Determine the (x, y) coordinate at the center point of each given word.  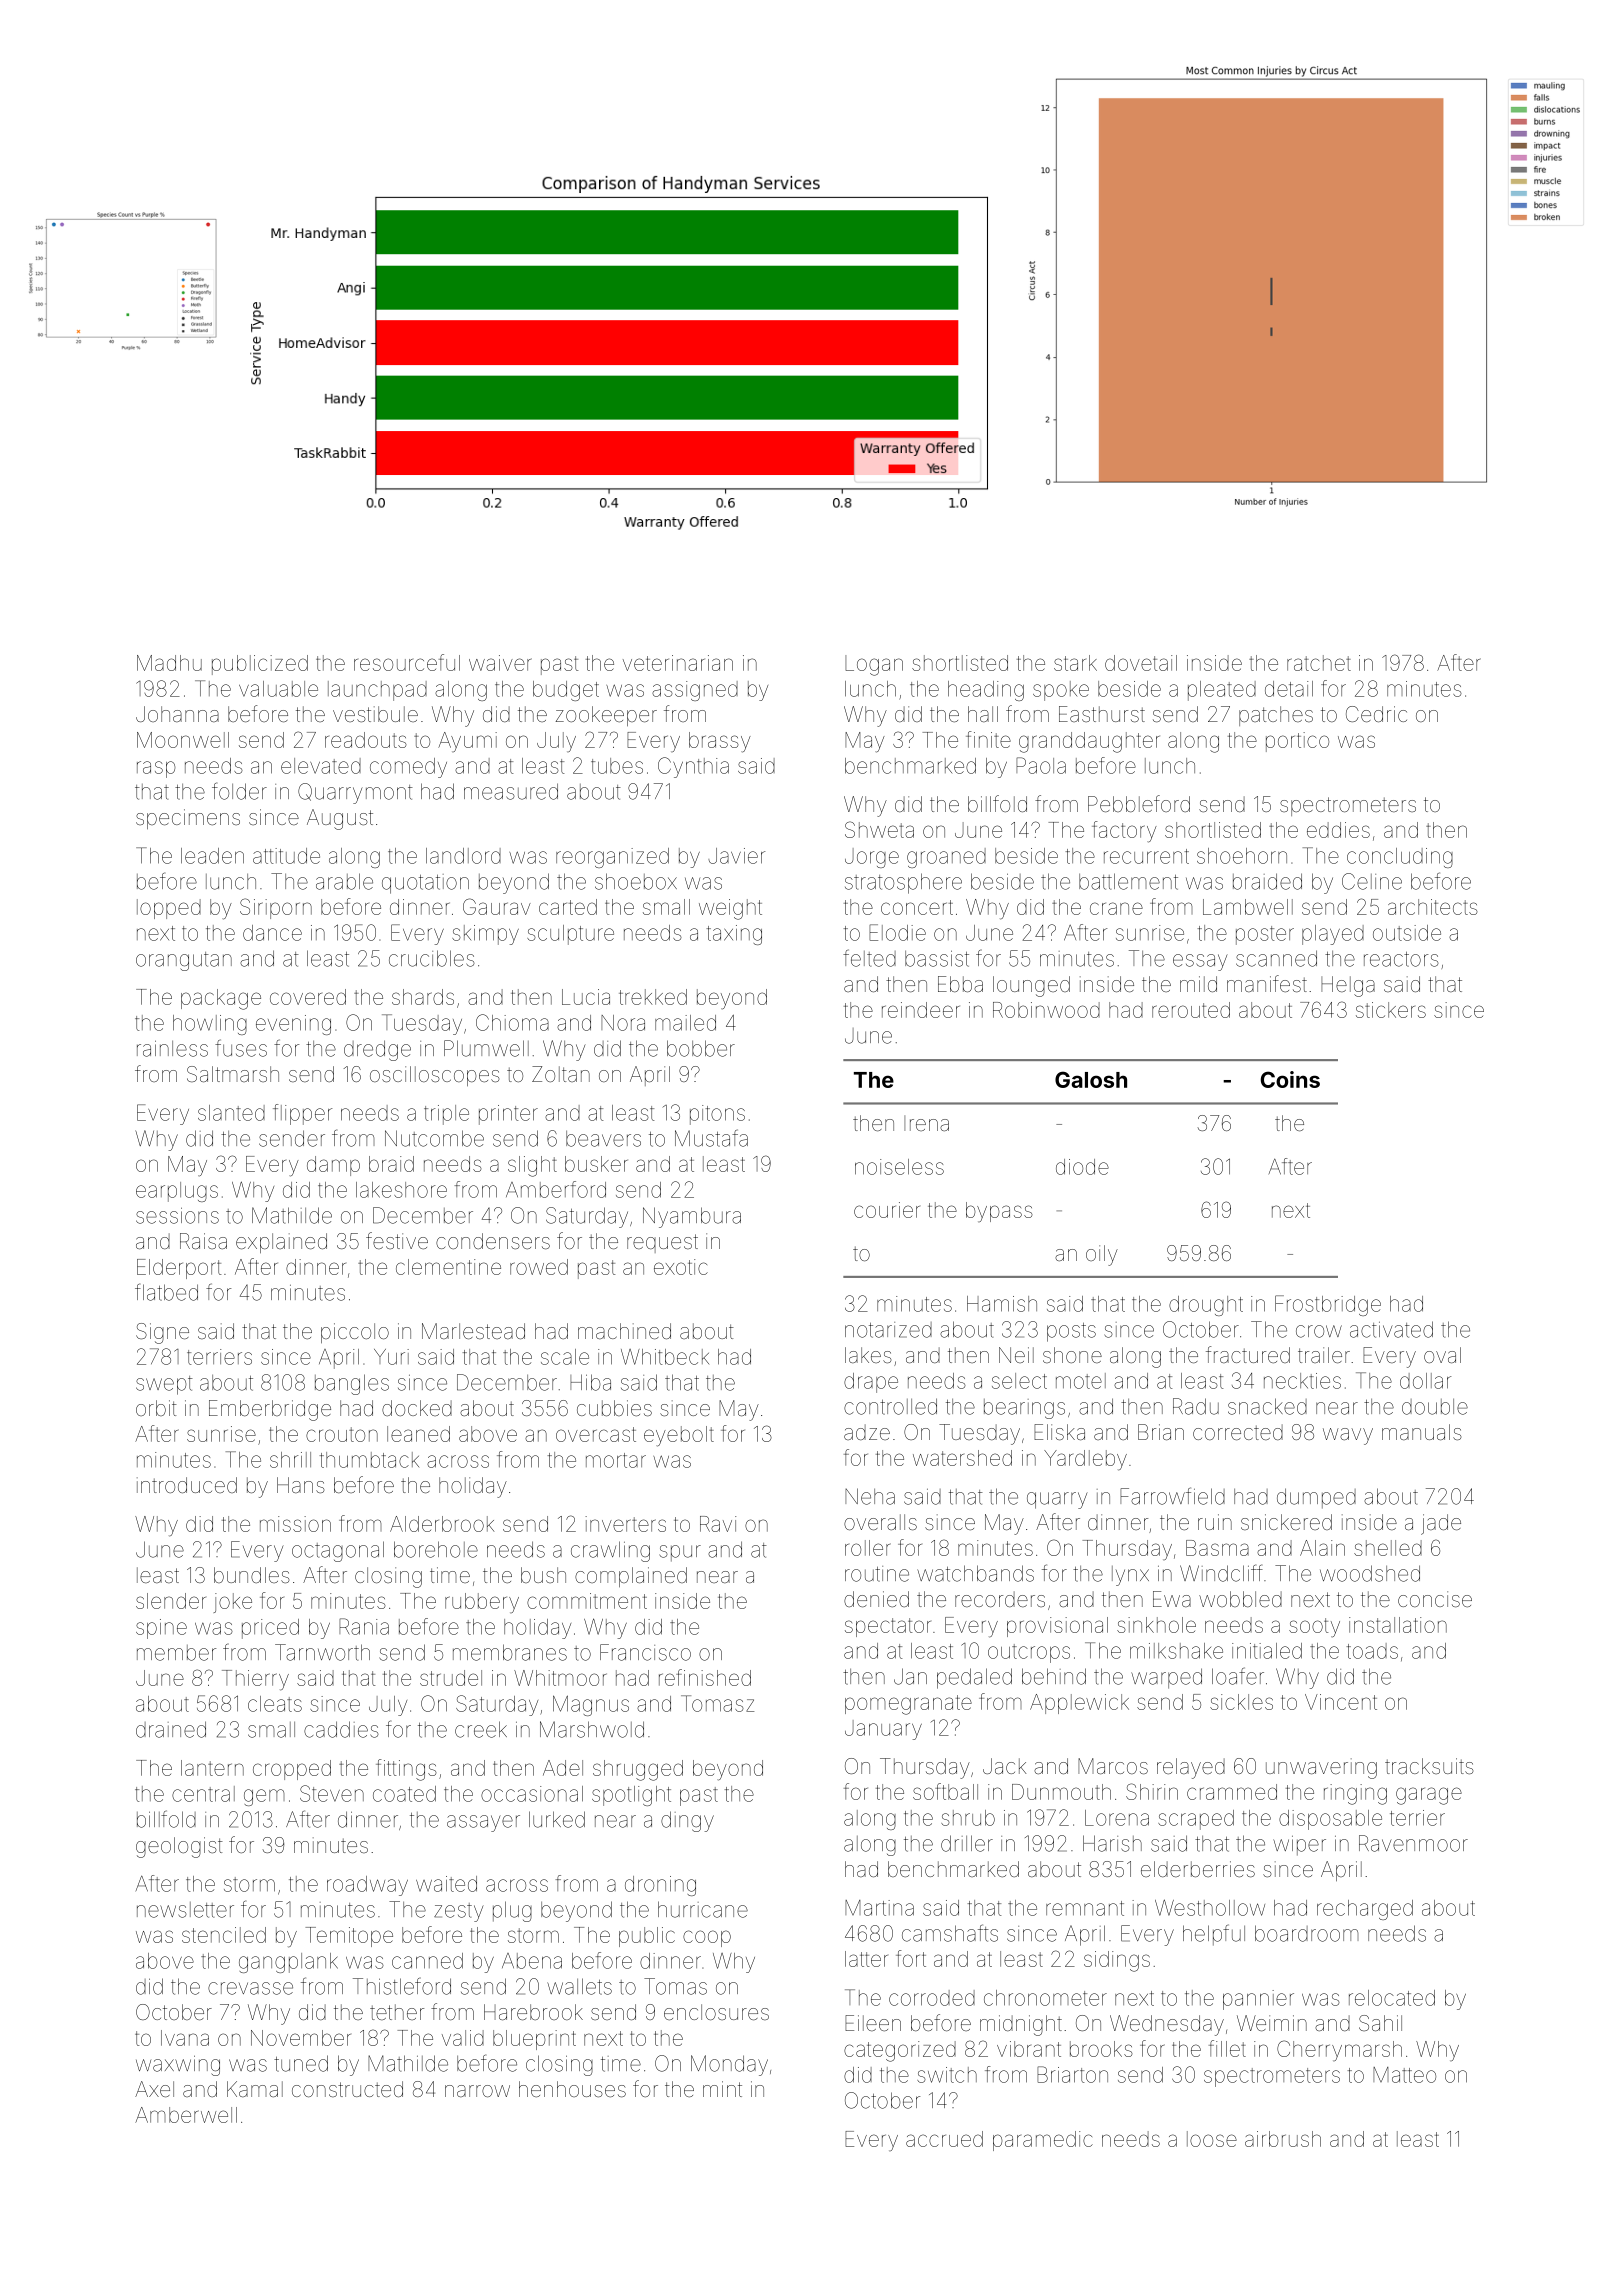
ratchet (1319, 663)
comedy (408, 768)
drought (1206, 1306)
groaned (946, 858)
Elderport (179, 1269)
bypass (999, 1212)
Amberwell (186, 2115)
